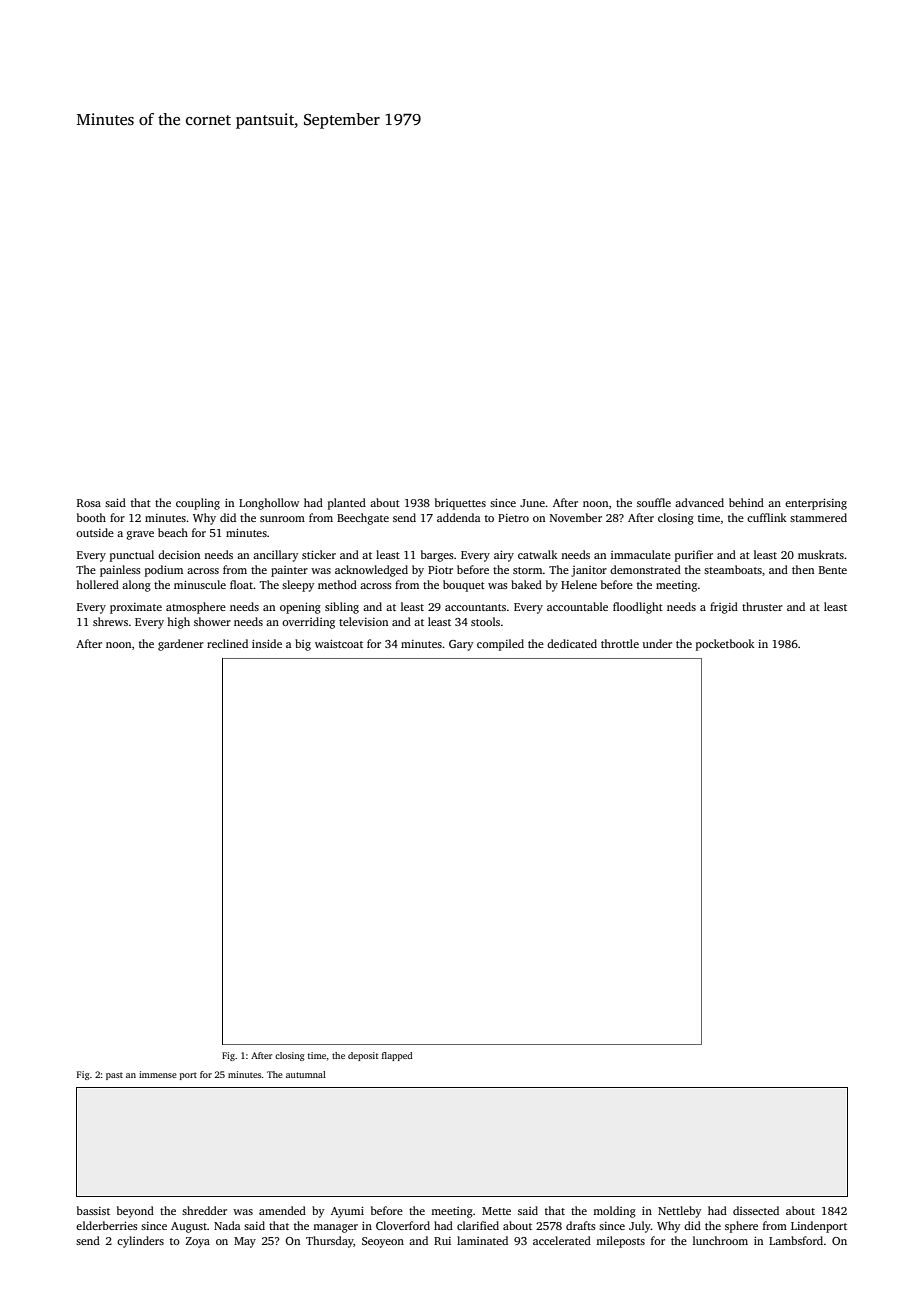 This page has width=924, height=1308. What do you see at coordinates (654, 502) in the page?
I see `souffle` at bounding box center [654, 502].
